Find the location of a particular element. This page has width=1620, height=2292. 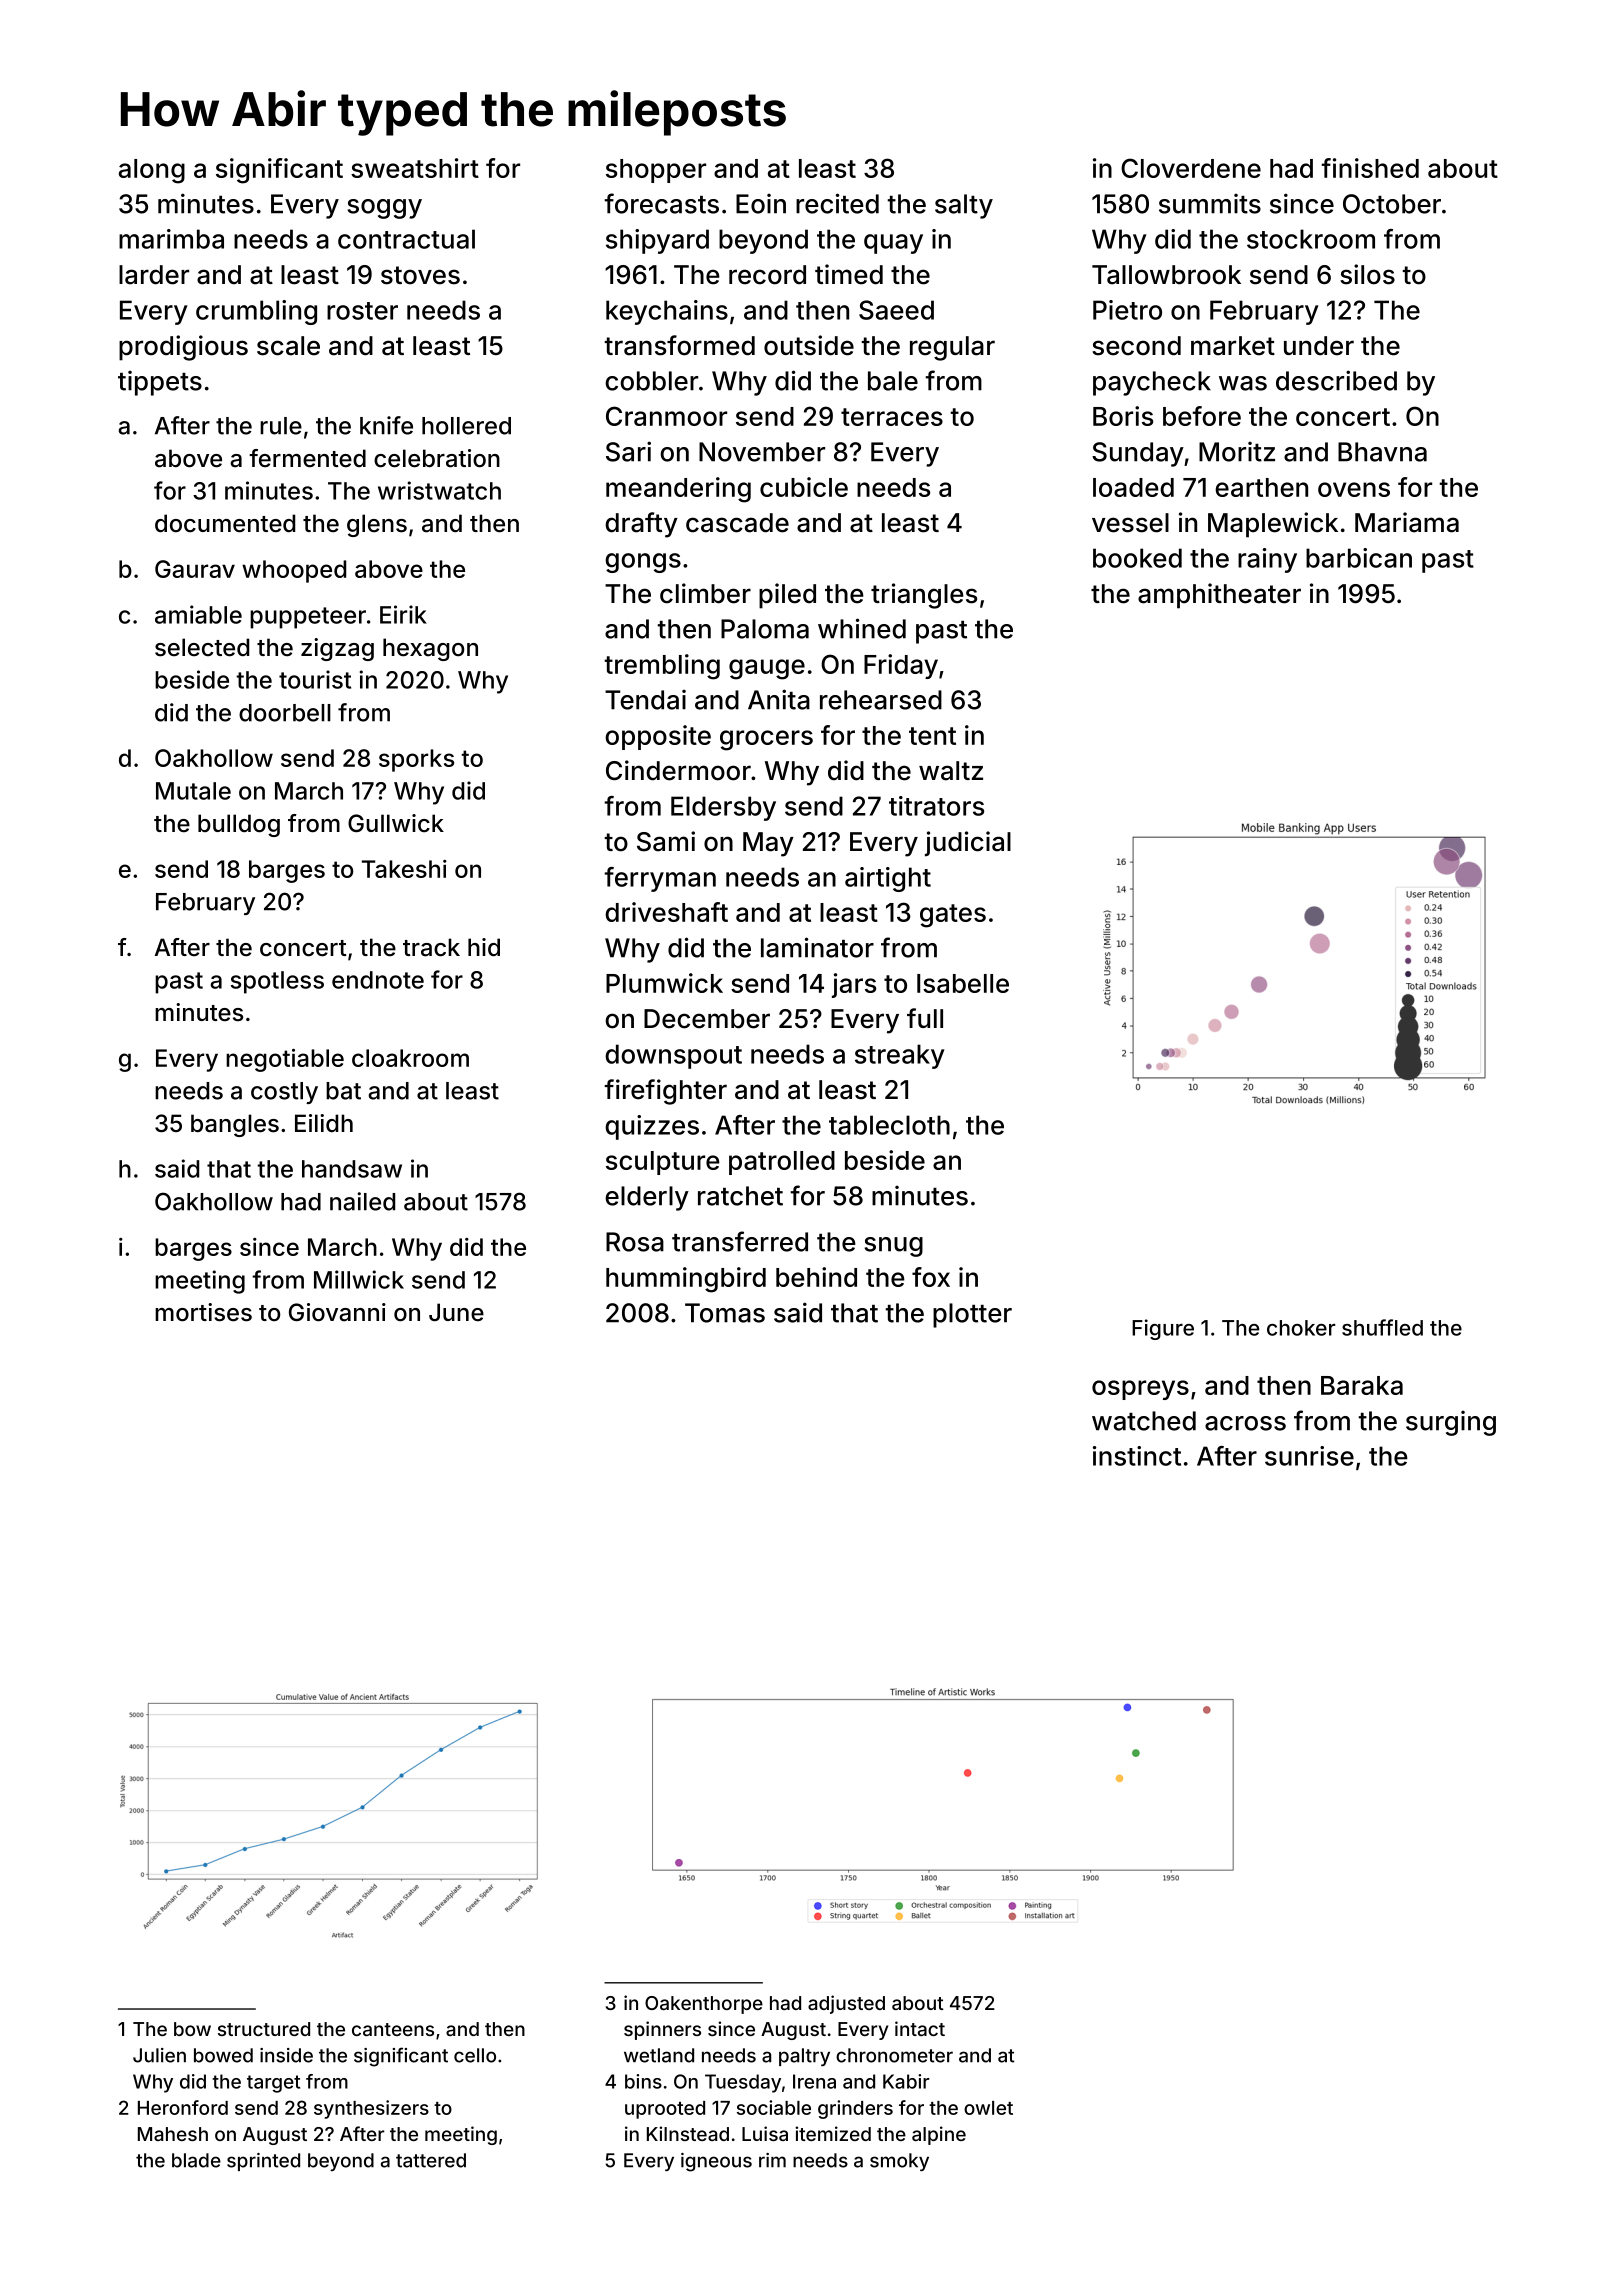

igneous is located at coordinates (716, 2162).
